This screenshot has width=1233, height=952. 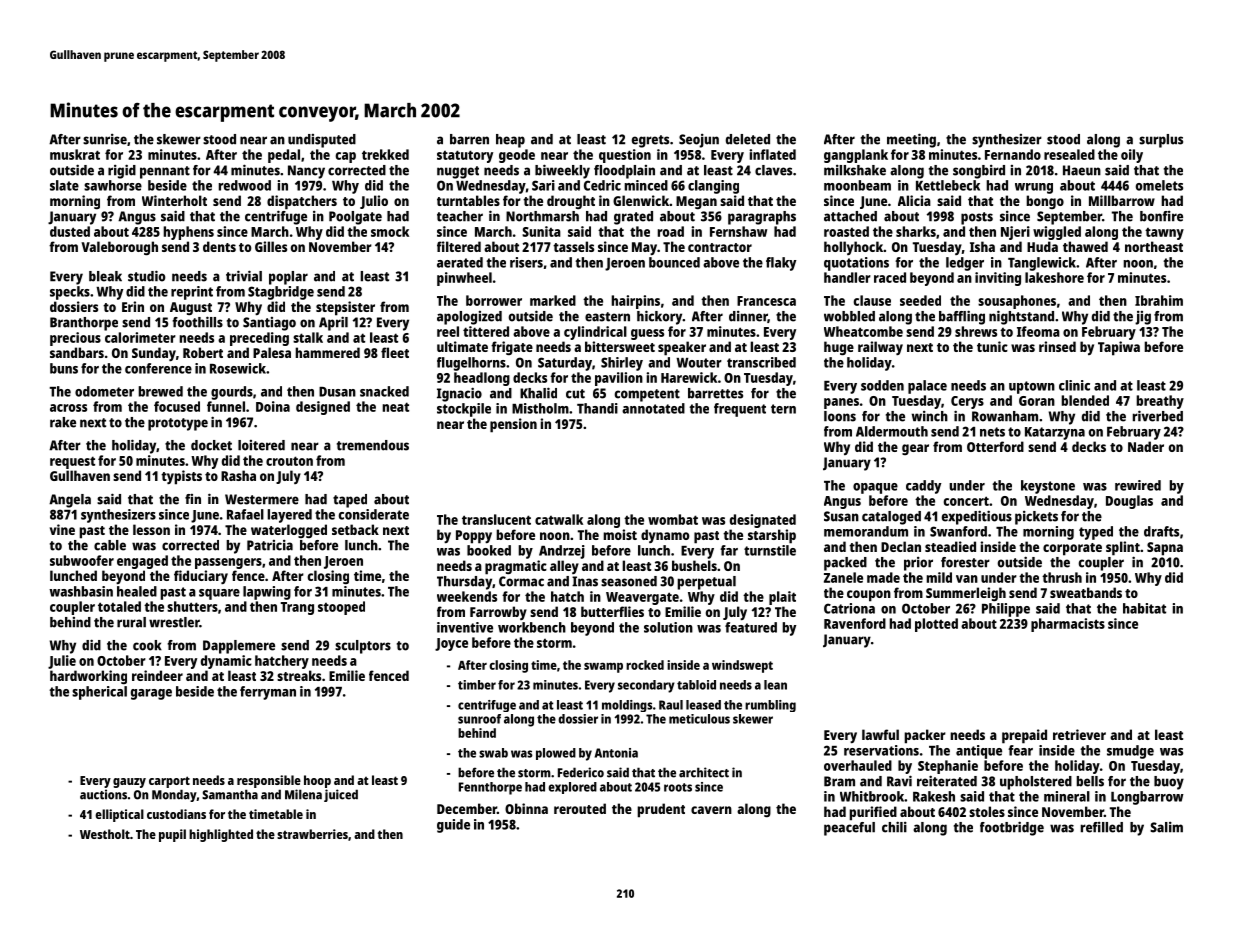 I want to click on barren, so click(x=469, y=139).
